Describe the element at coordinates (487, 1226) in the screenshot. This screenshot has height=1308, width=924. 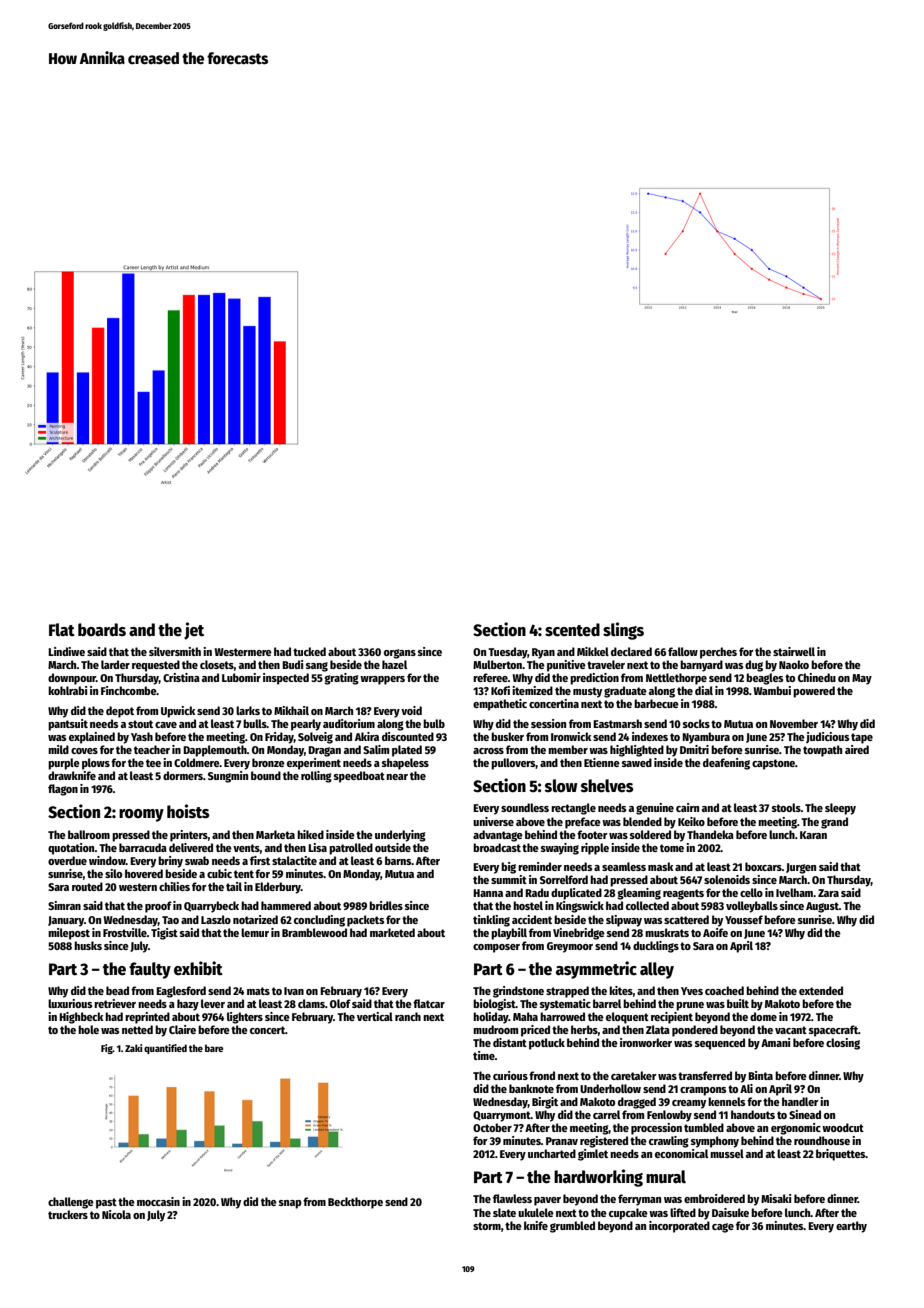
I see `storm` at that location.
